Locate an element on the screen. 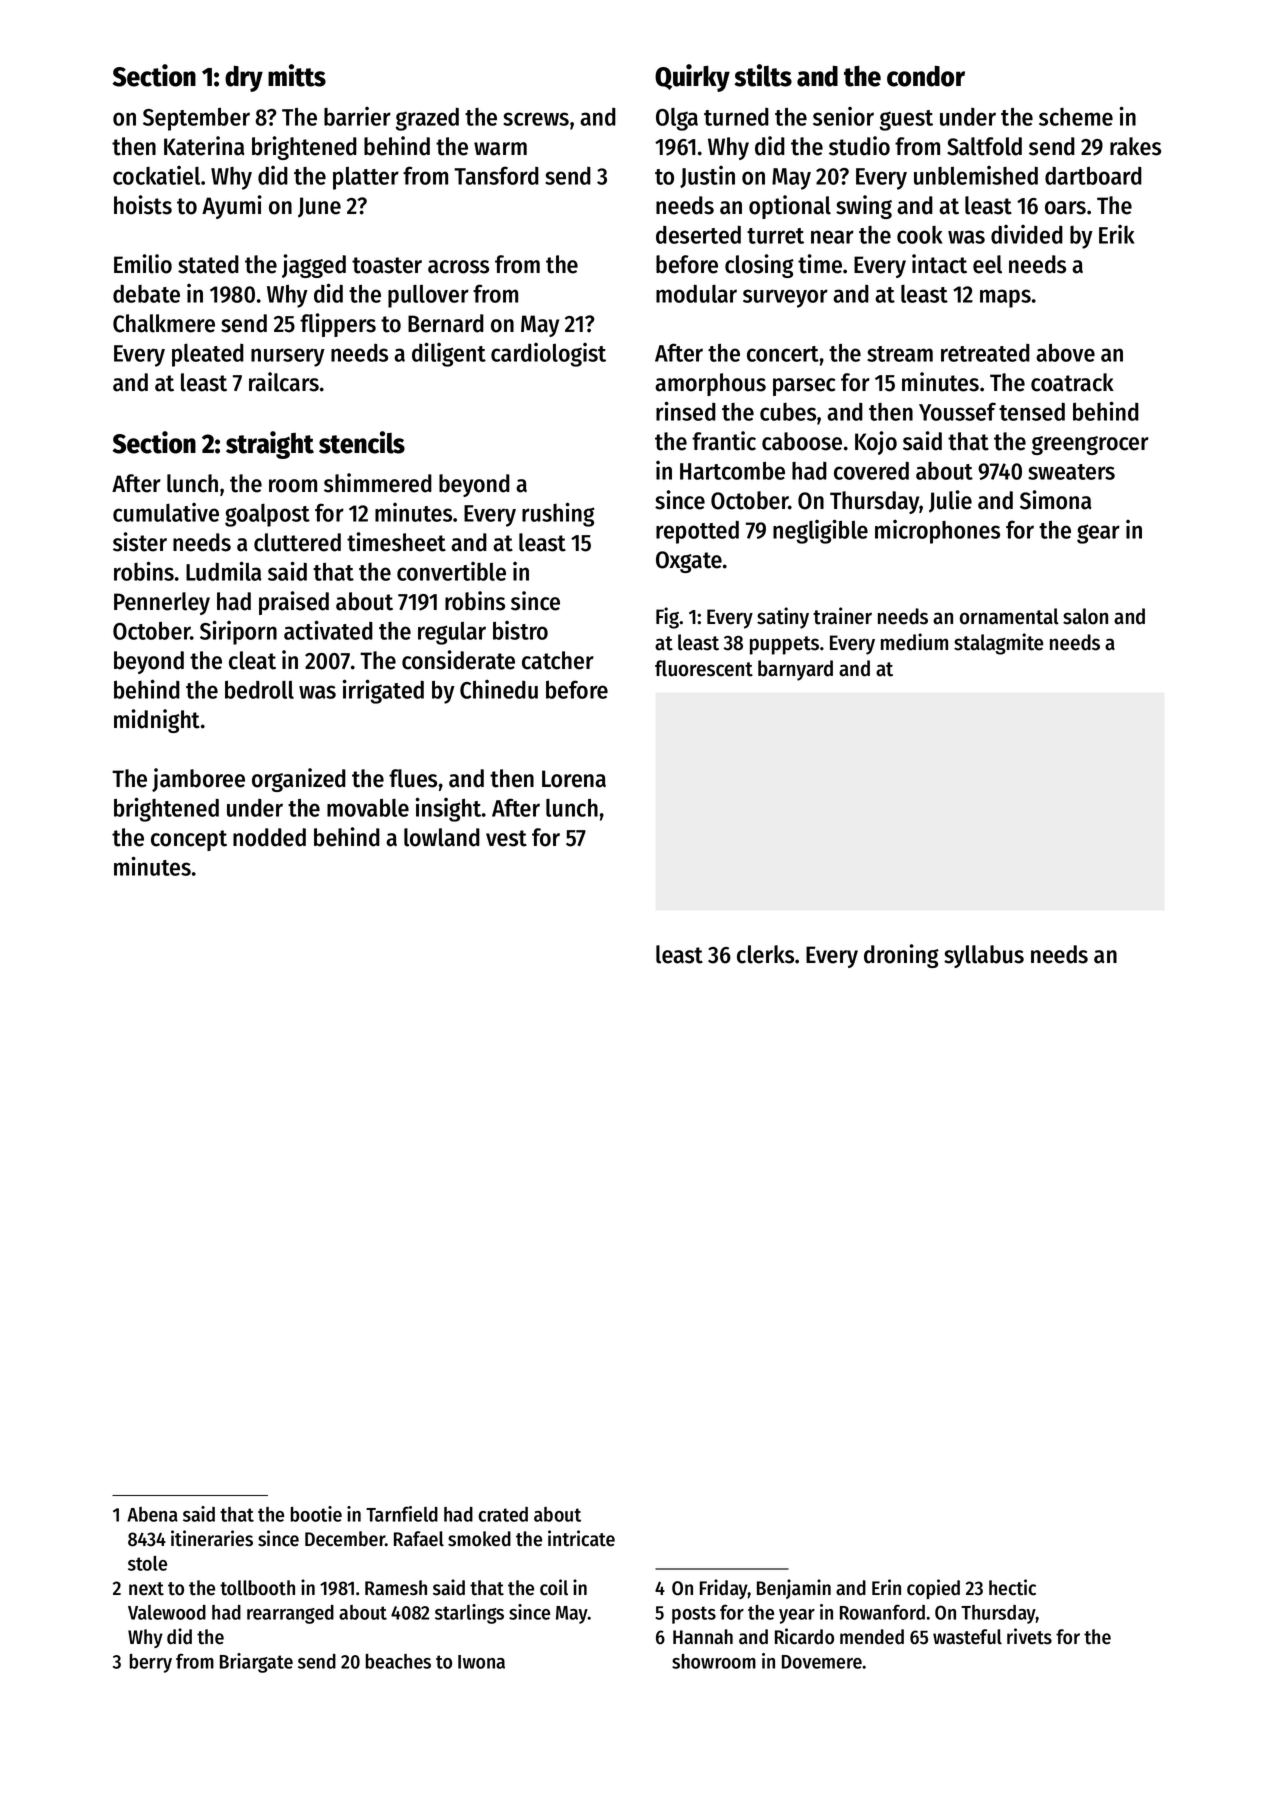 This screenshot has width=1277, height=1806. Iwona is located at coordinates (481, 1662).
